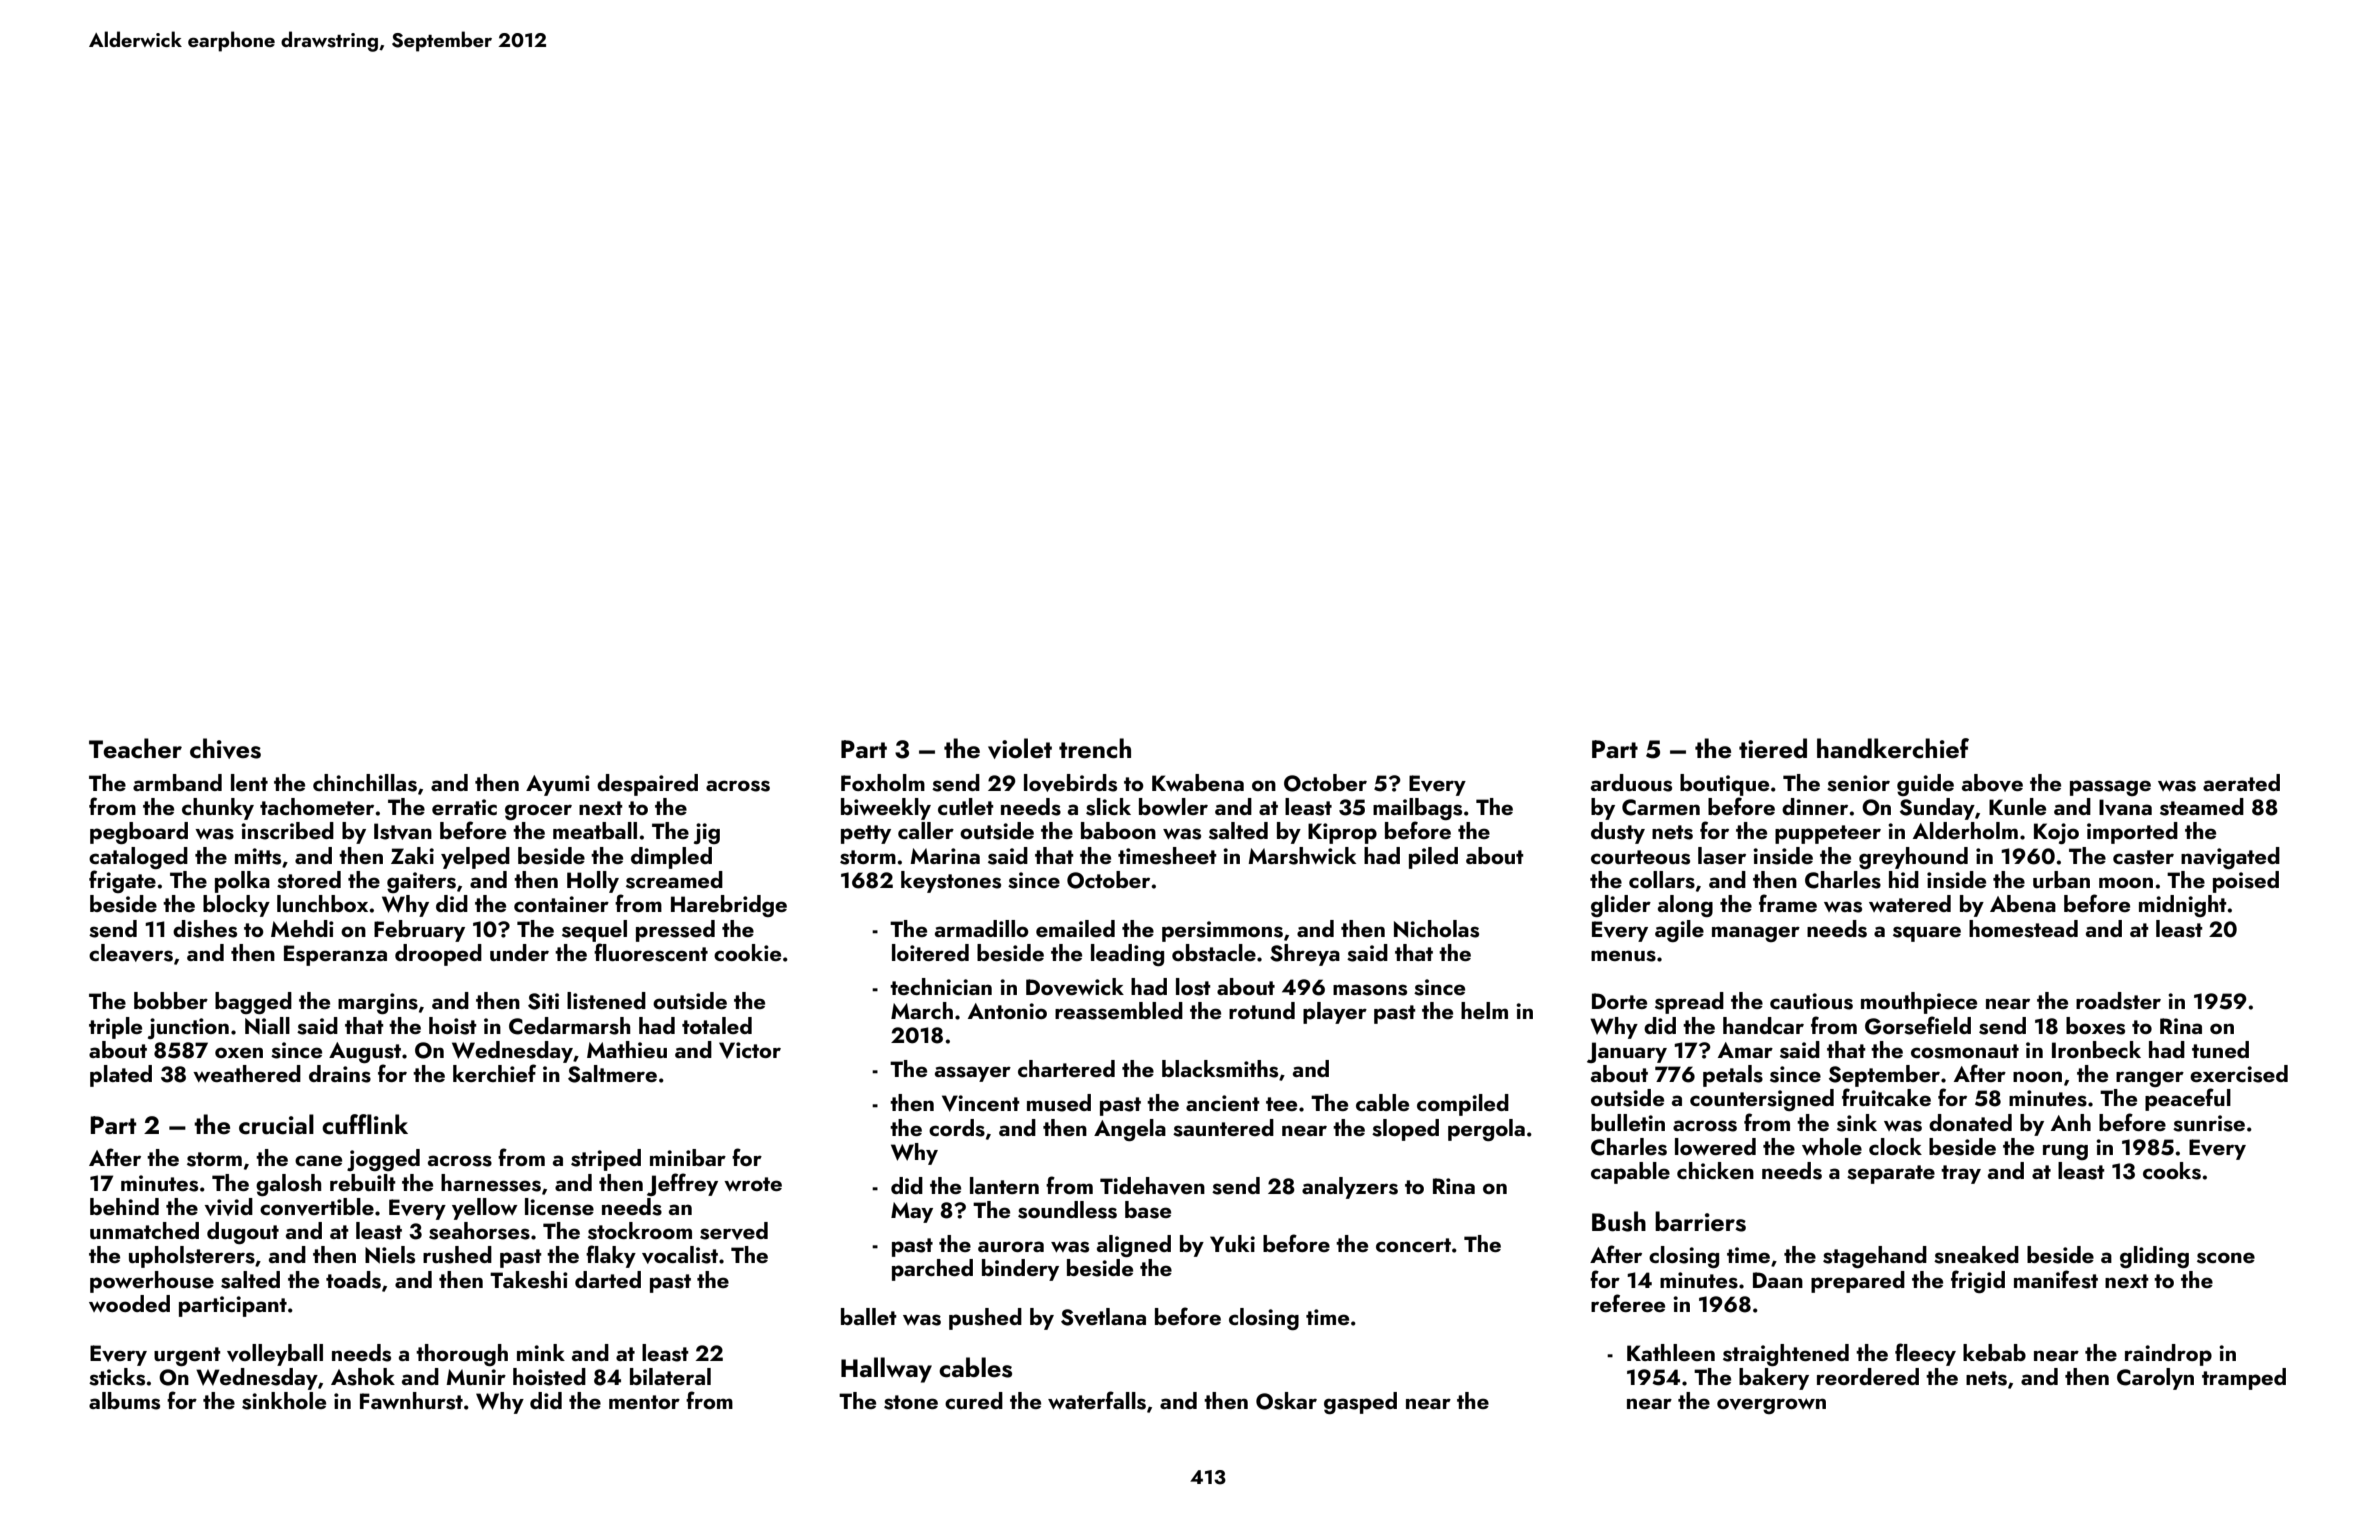 This page has width=2380, height=1540. I want to click on Amar, so click(1745, 1050).
